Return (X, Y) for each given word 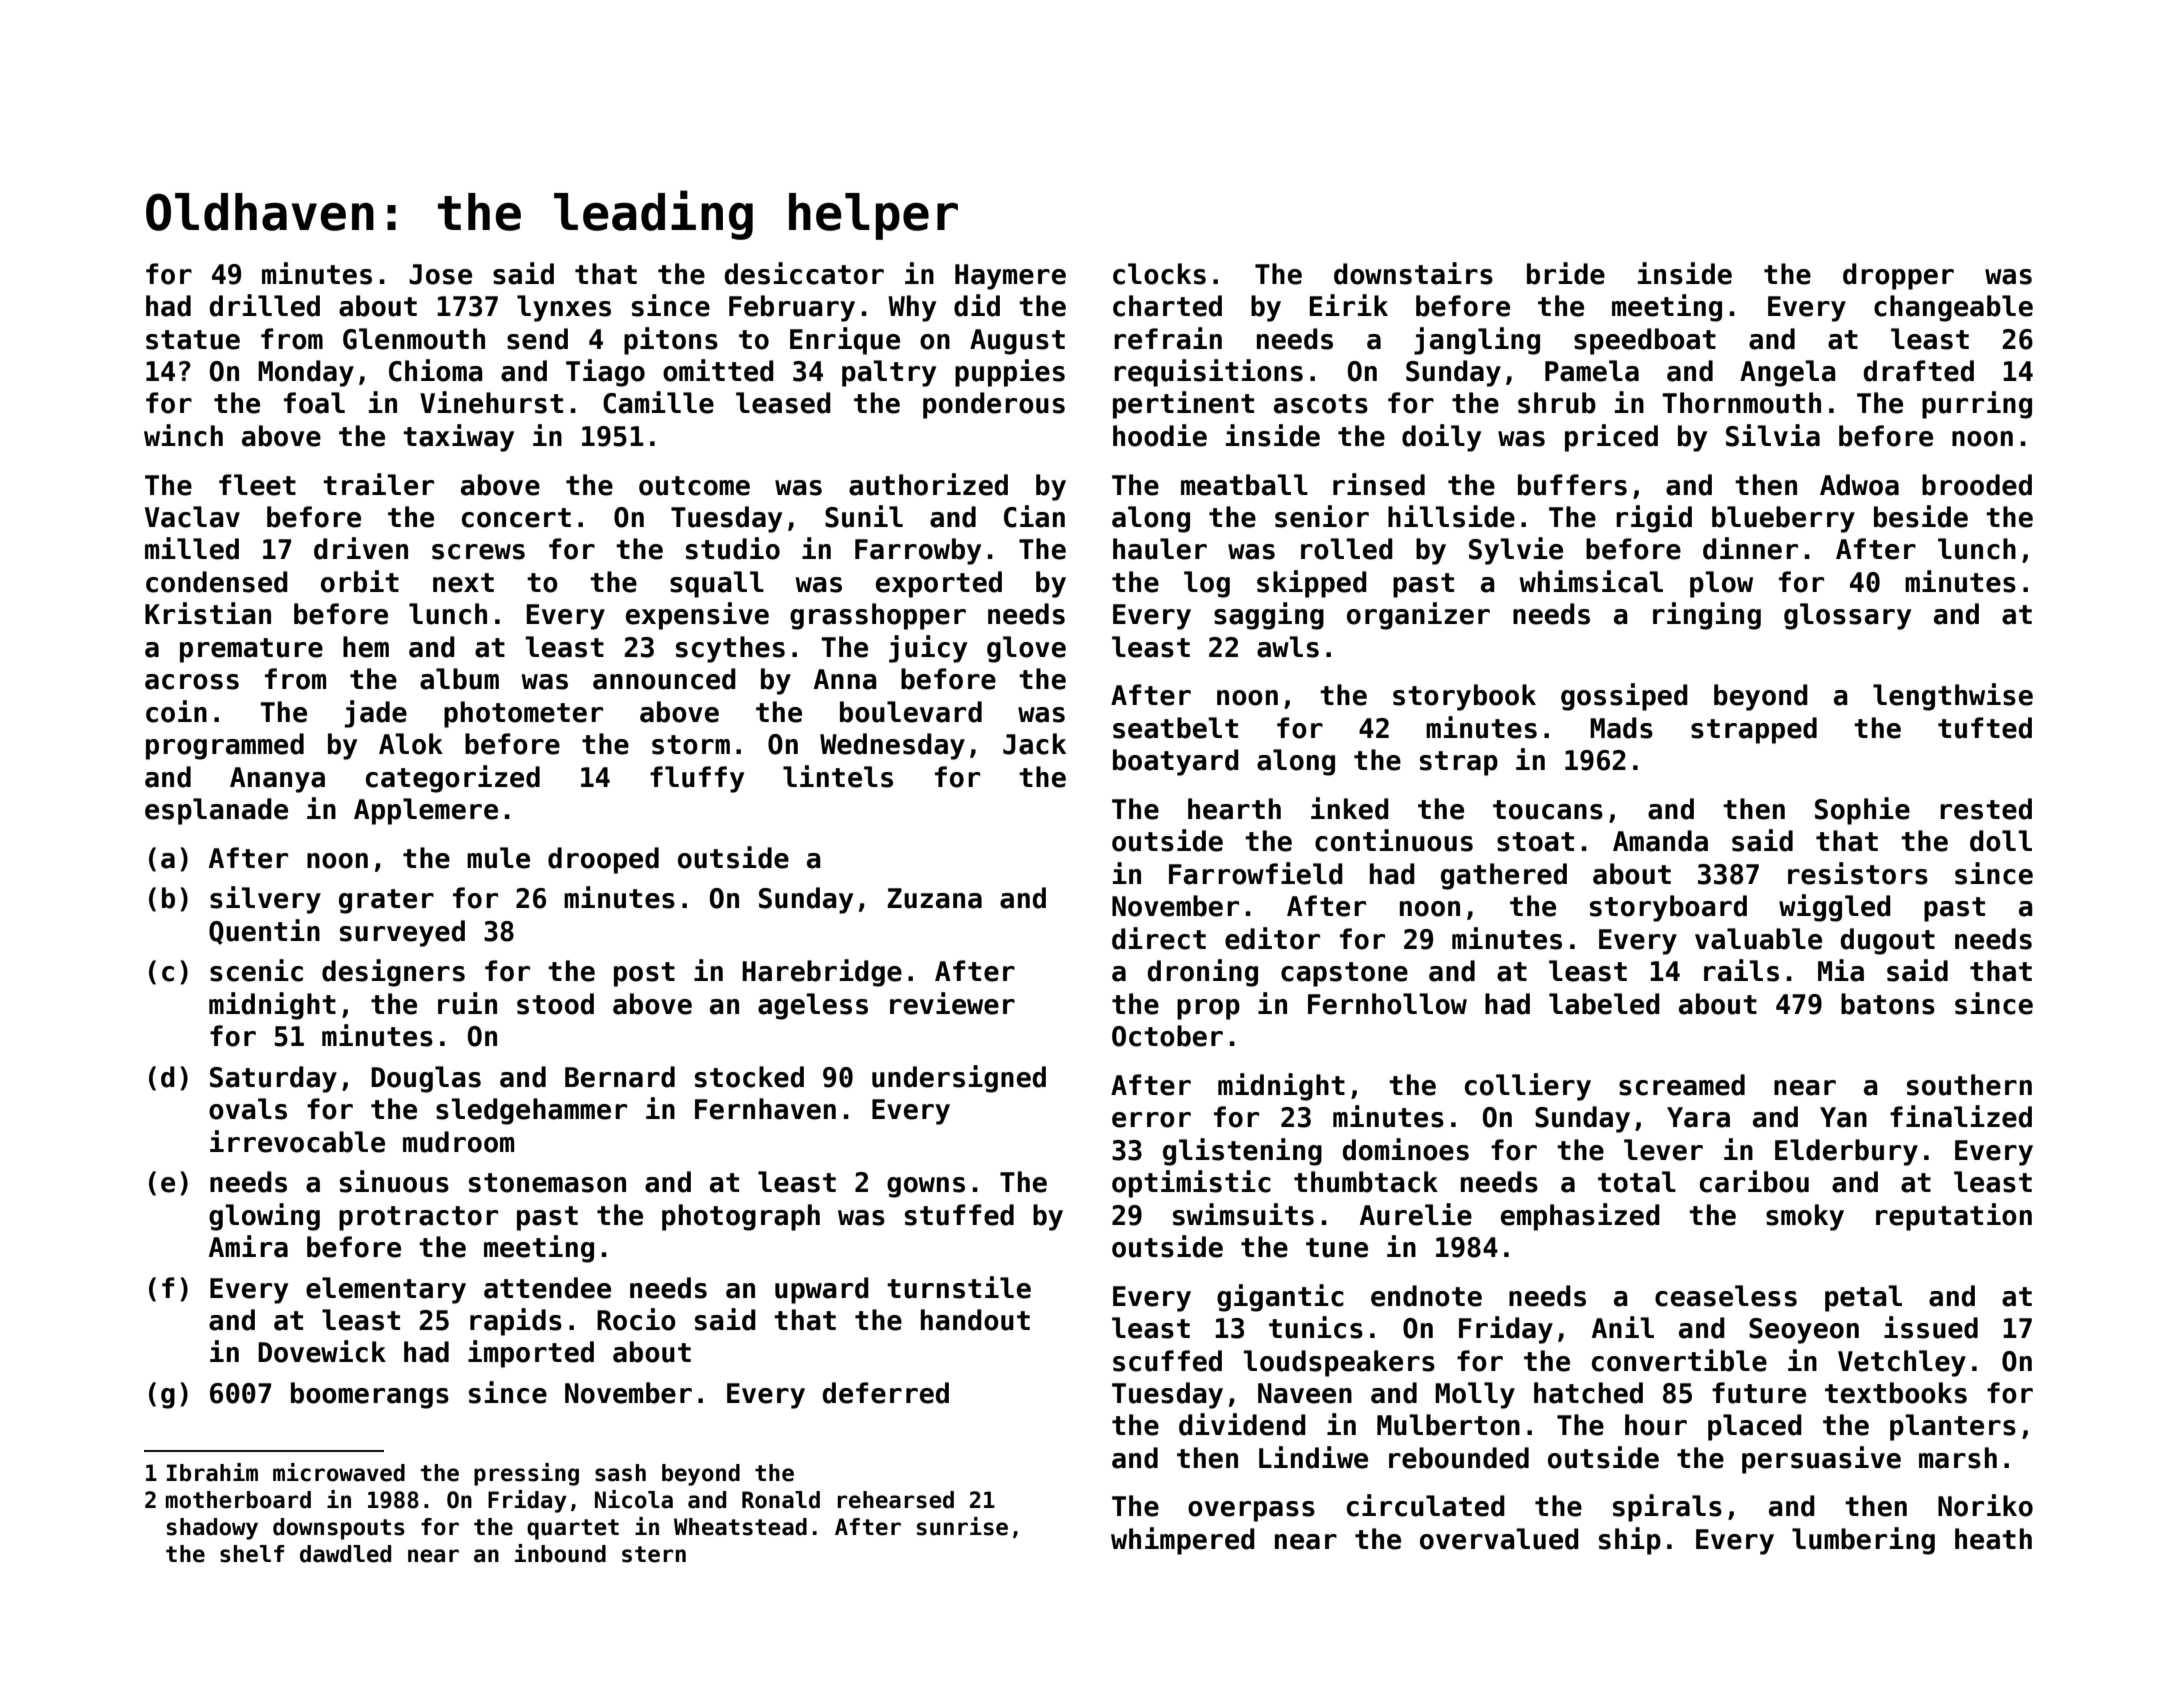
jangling (1477, 341)
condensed (217, 582)
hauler (1160, 549)
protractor (418, 1218)
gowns (926, 1187)
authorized (928, 484)
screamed (1682, 1085)
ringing (1707, 616)
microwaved (339, 1472)
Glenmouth (414, 339)
